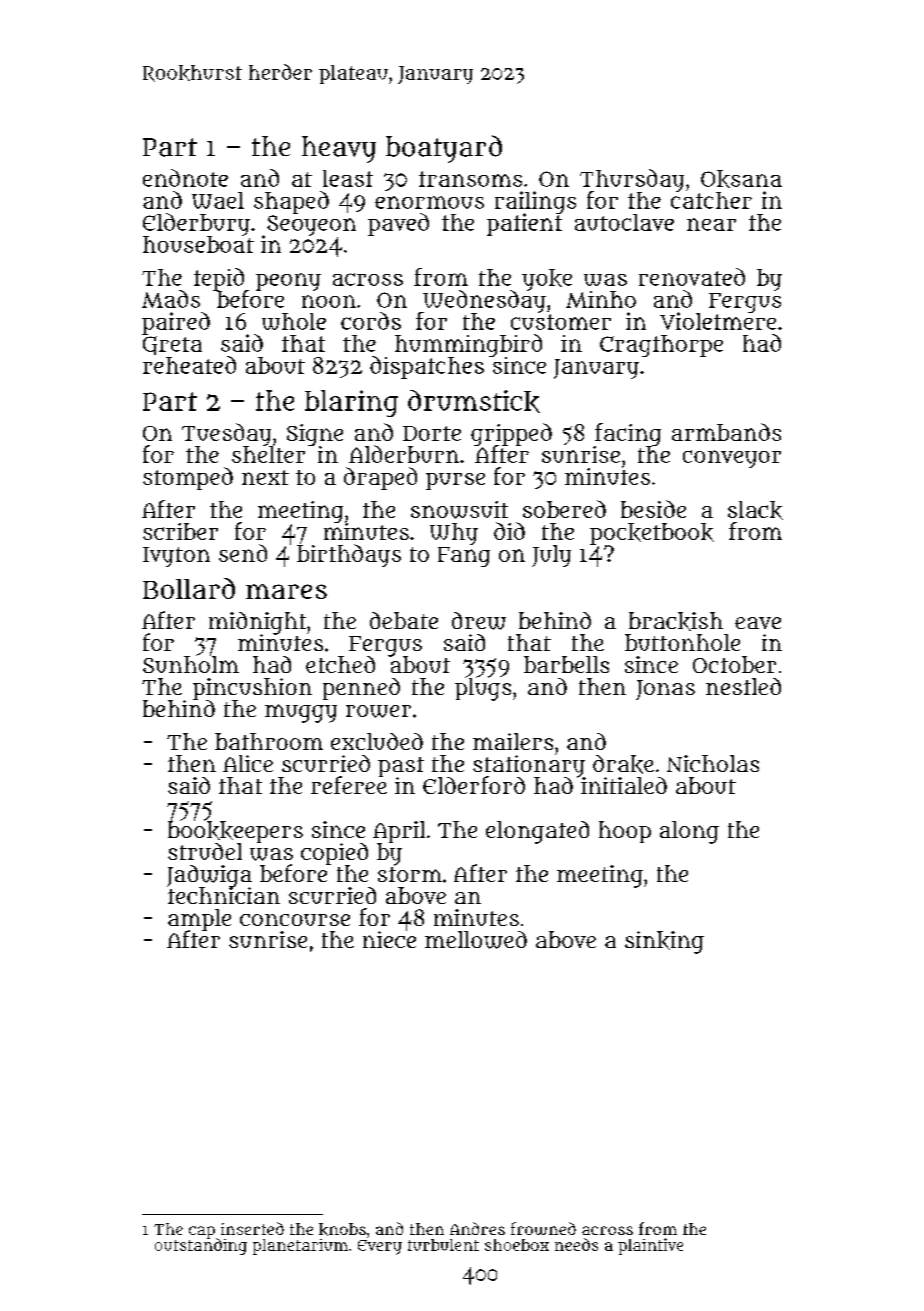  I want to click on heavy, so click(339, 149).
